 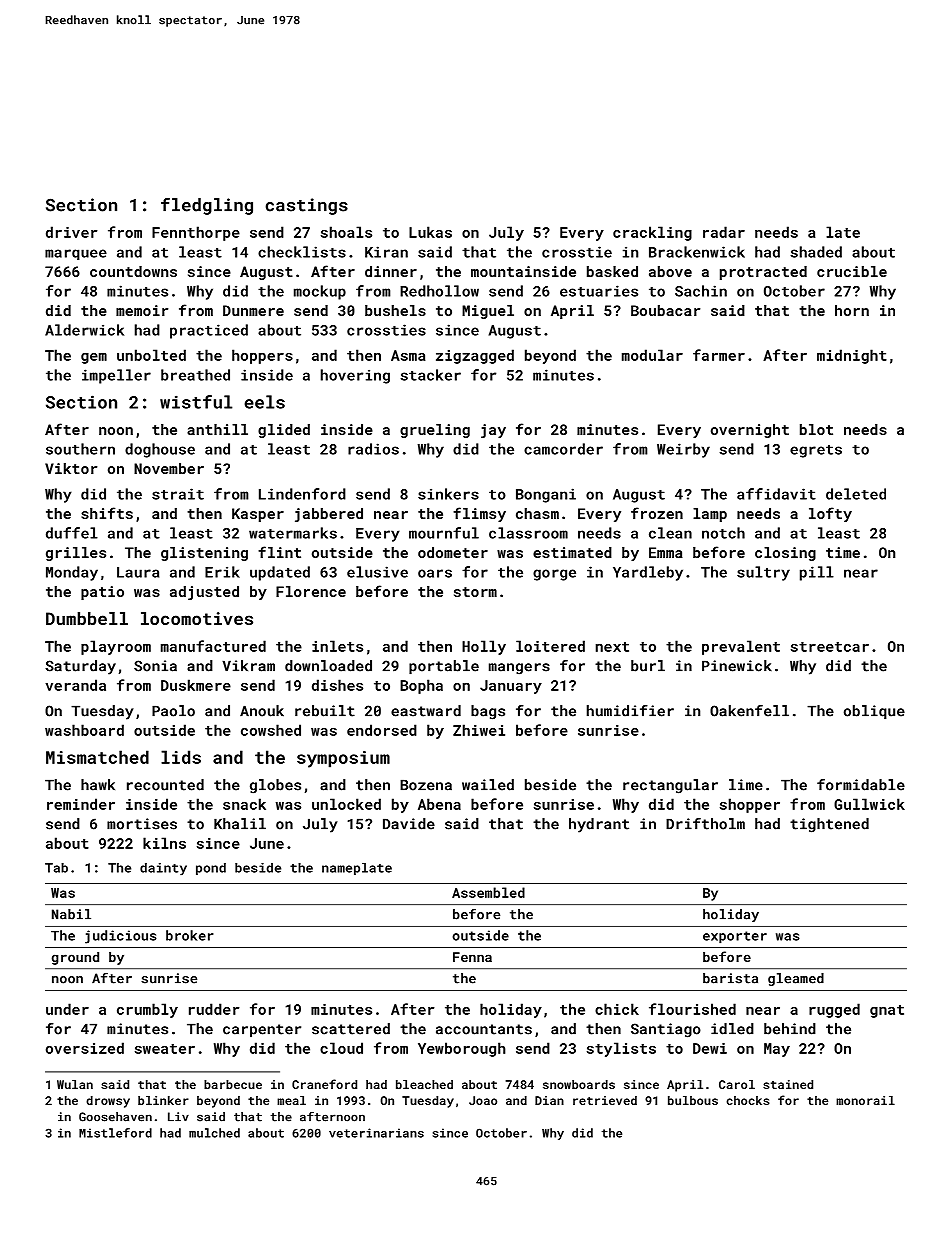 I want to click on crackling, so click(x=652, y=233).
